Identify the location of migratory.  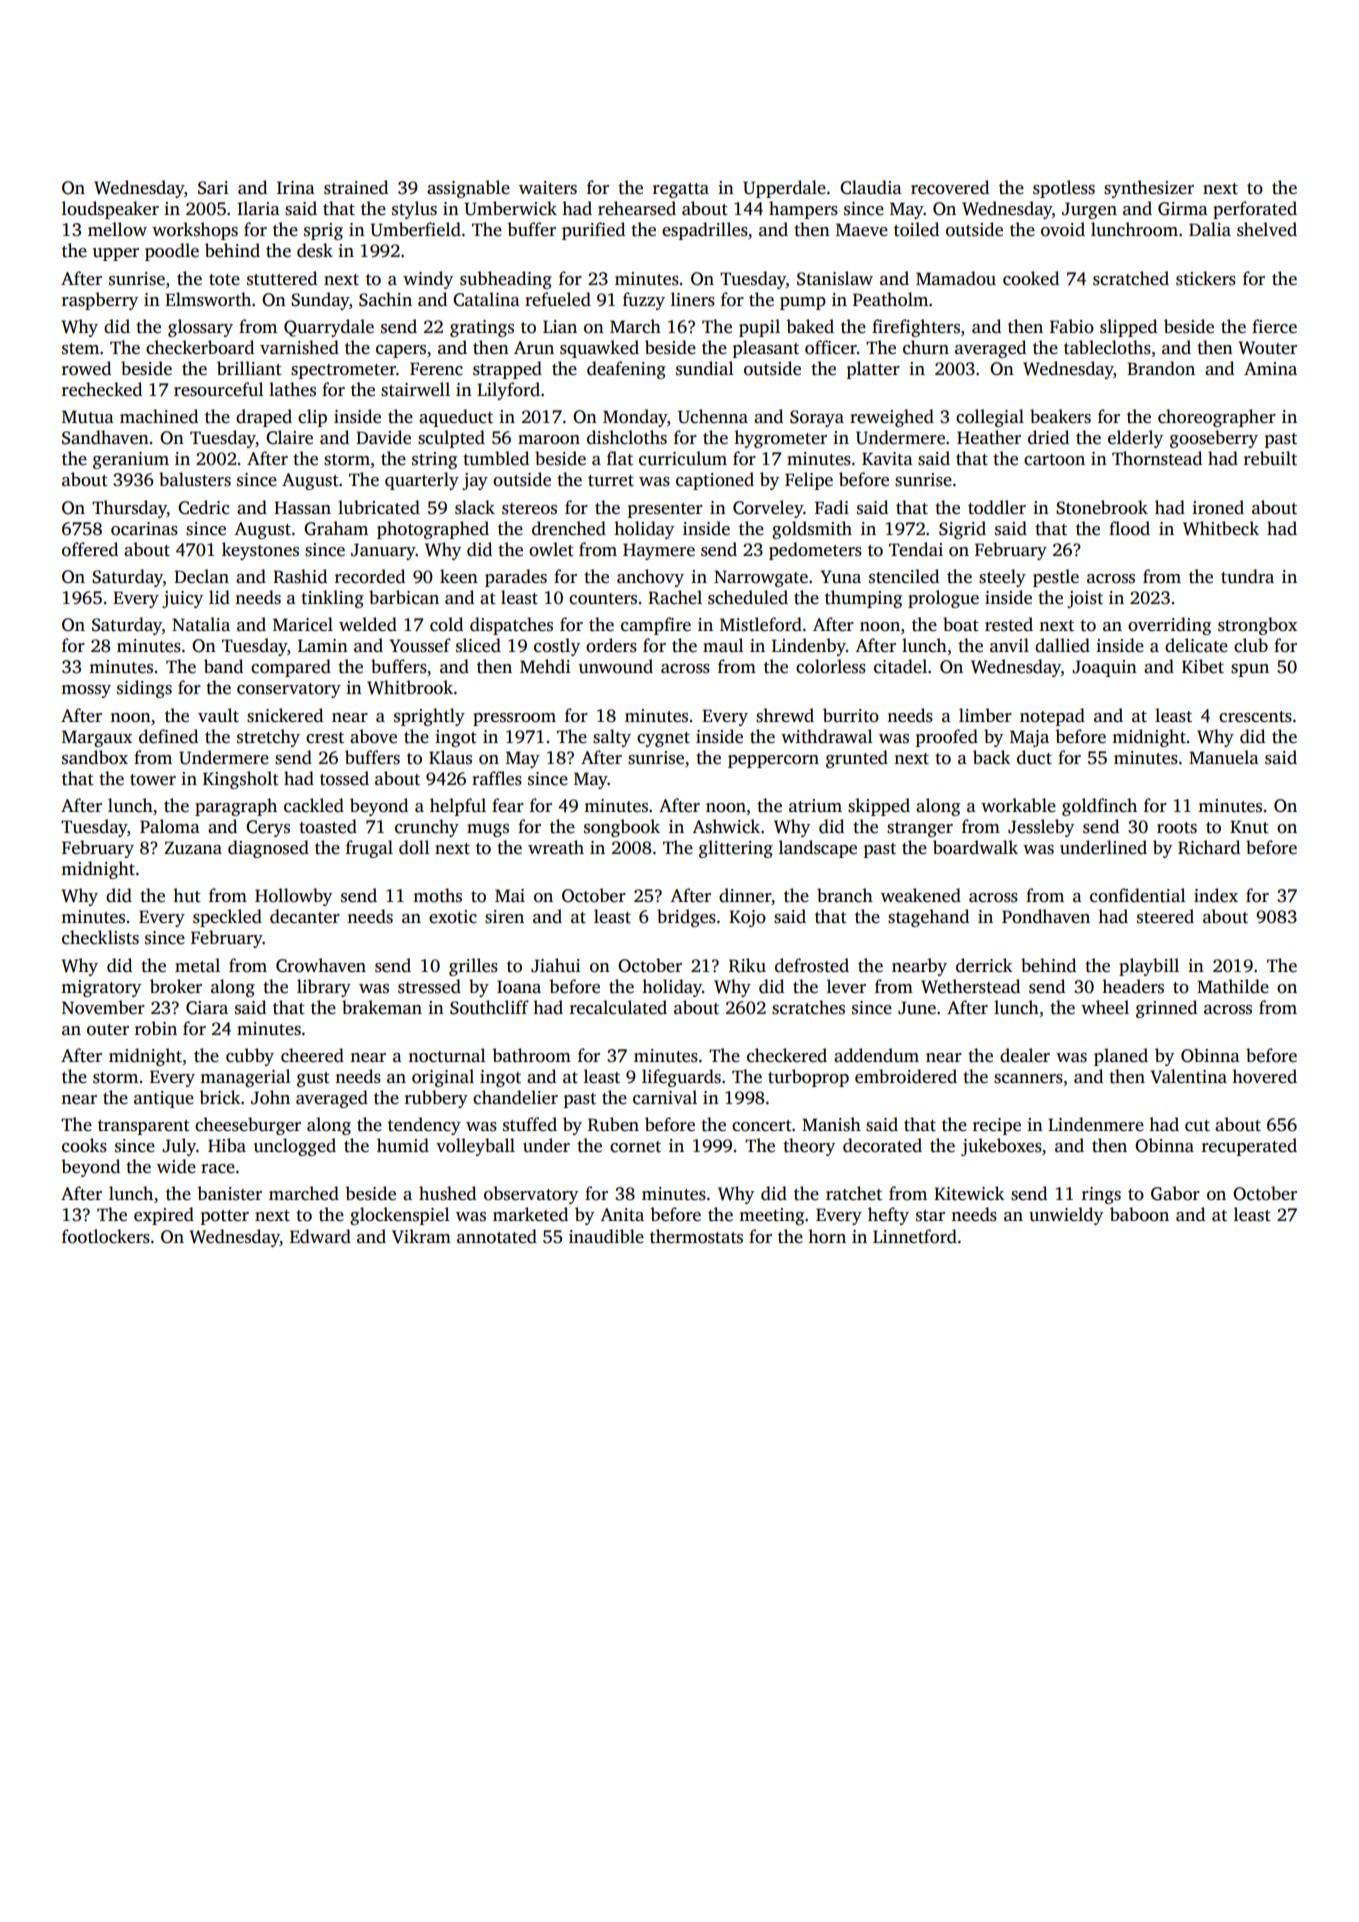
(101, 988).
